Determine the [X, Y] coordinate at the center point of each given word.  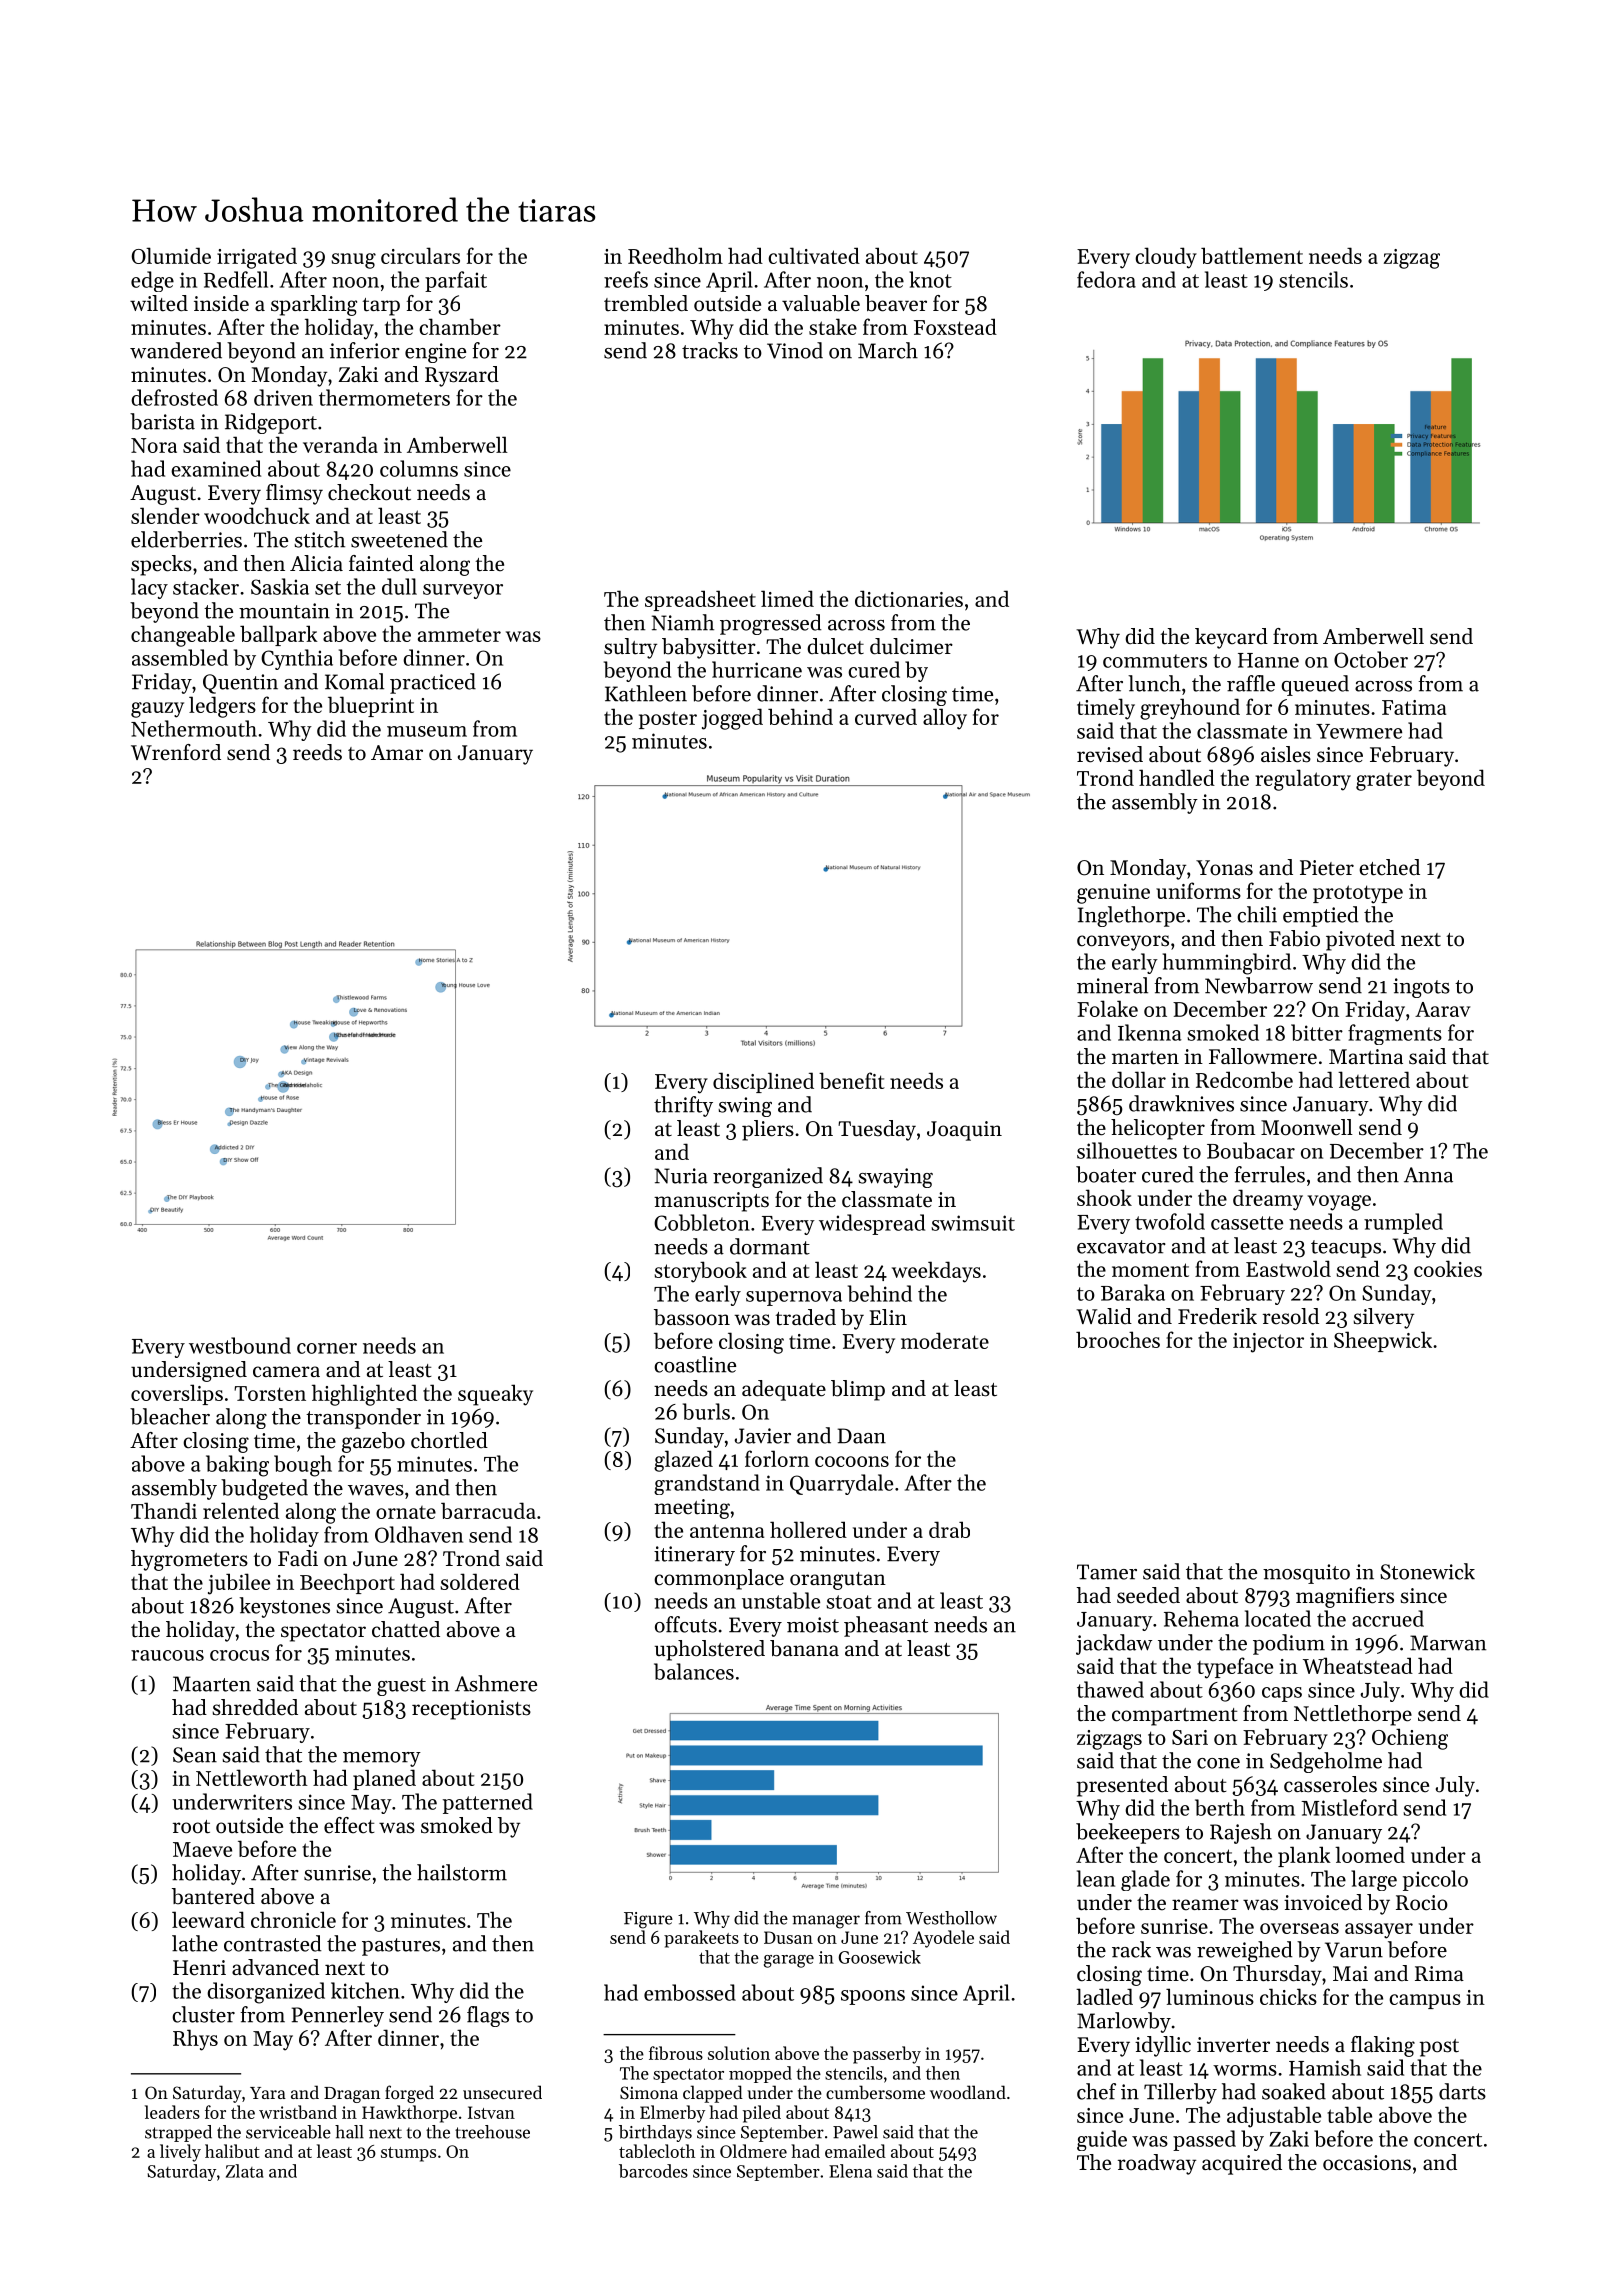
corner [327, 1348]
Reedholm [675, 255]
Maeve [202, 1849]
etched [1389, 867]
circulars [420, 255]
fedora [1106, 279]
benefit [852, 1080]
